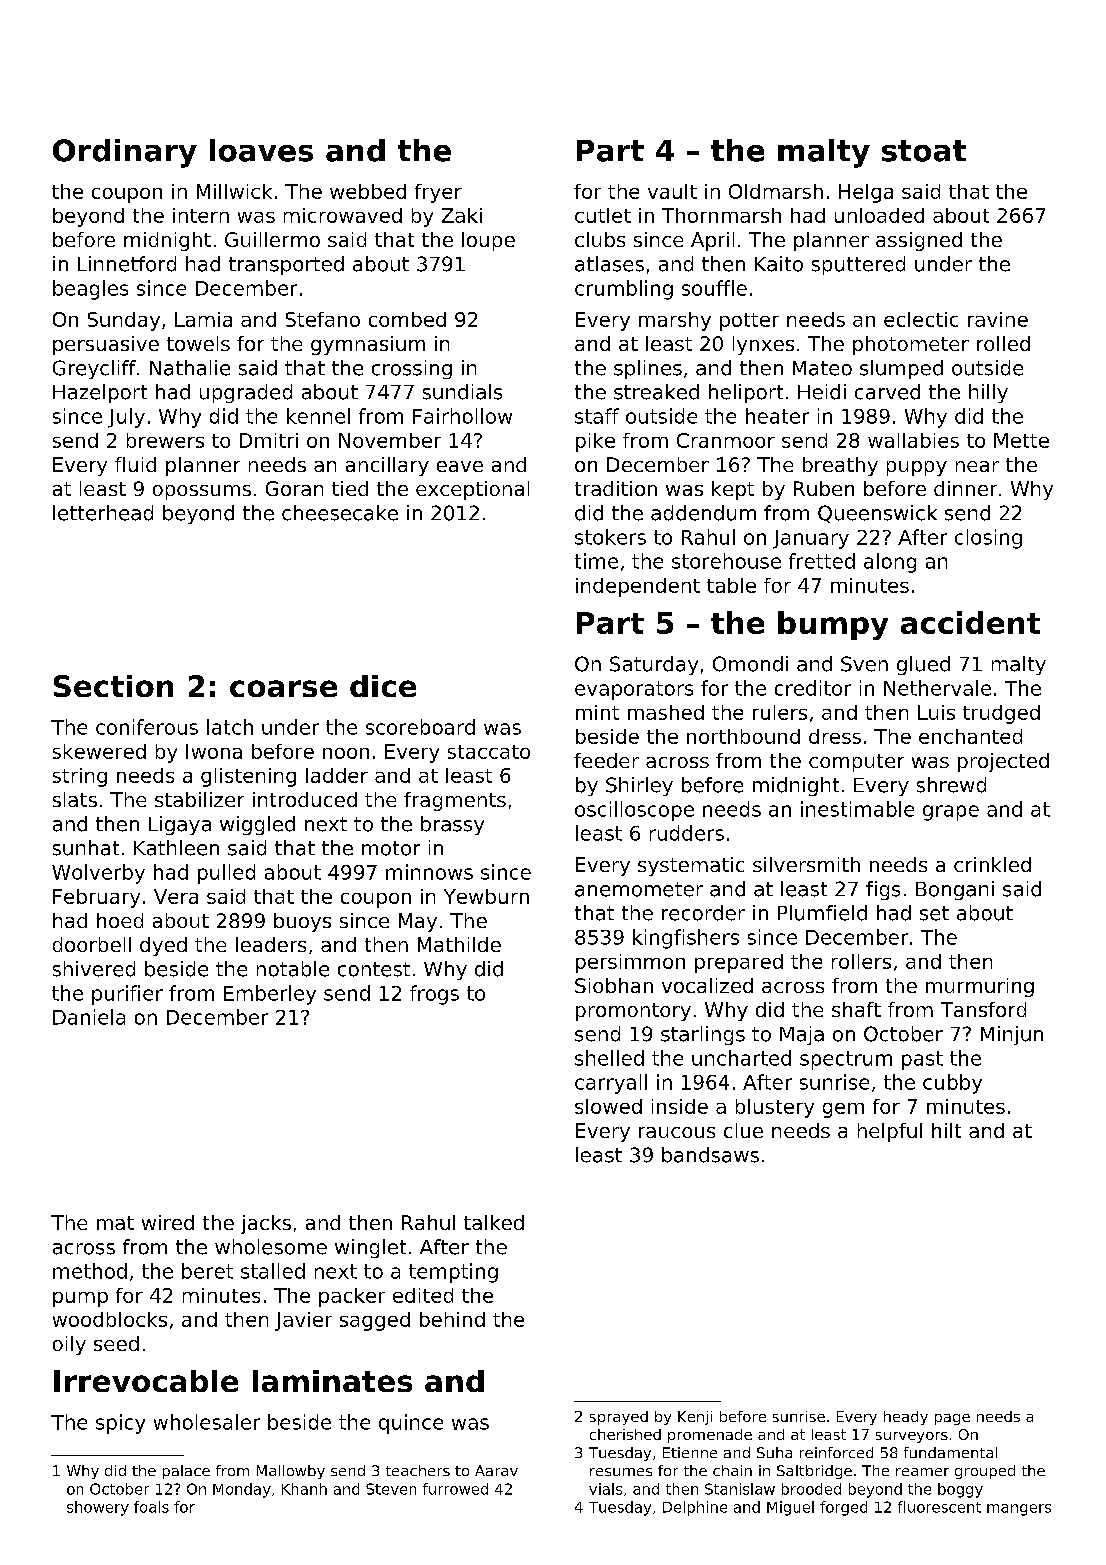 This document has height=1565, width=1106. Describe the element at coordinates (695, 1508) in the document. I see `Delphine` at that location.
